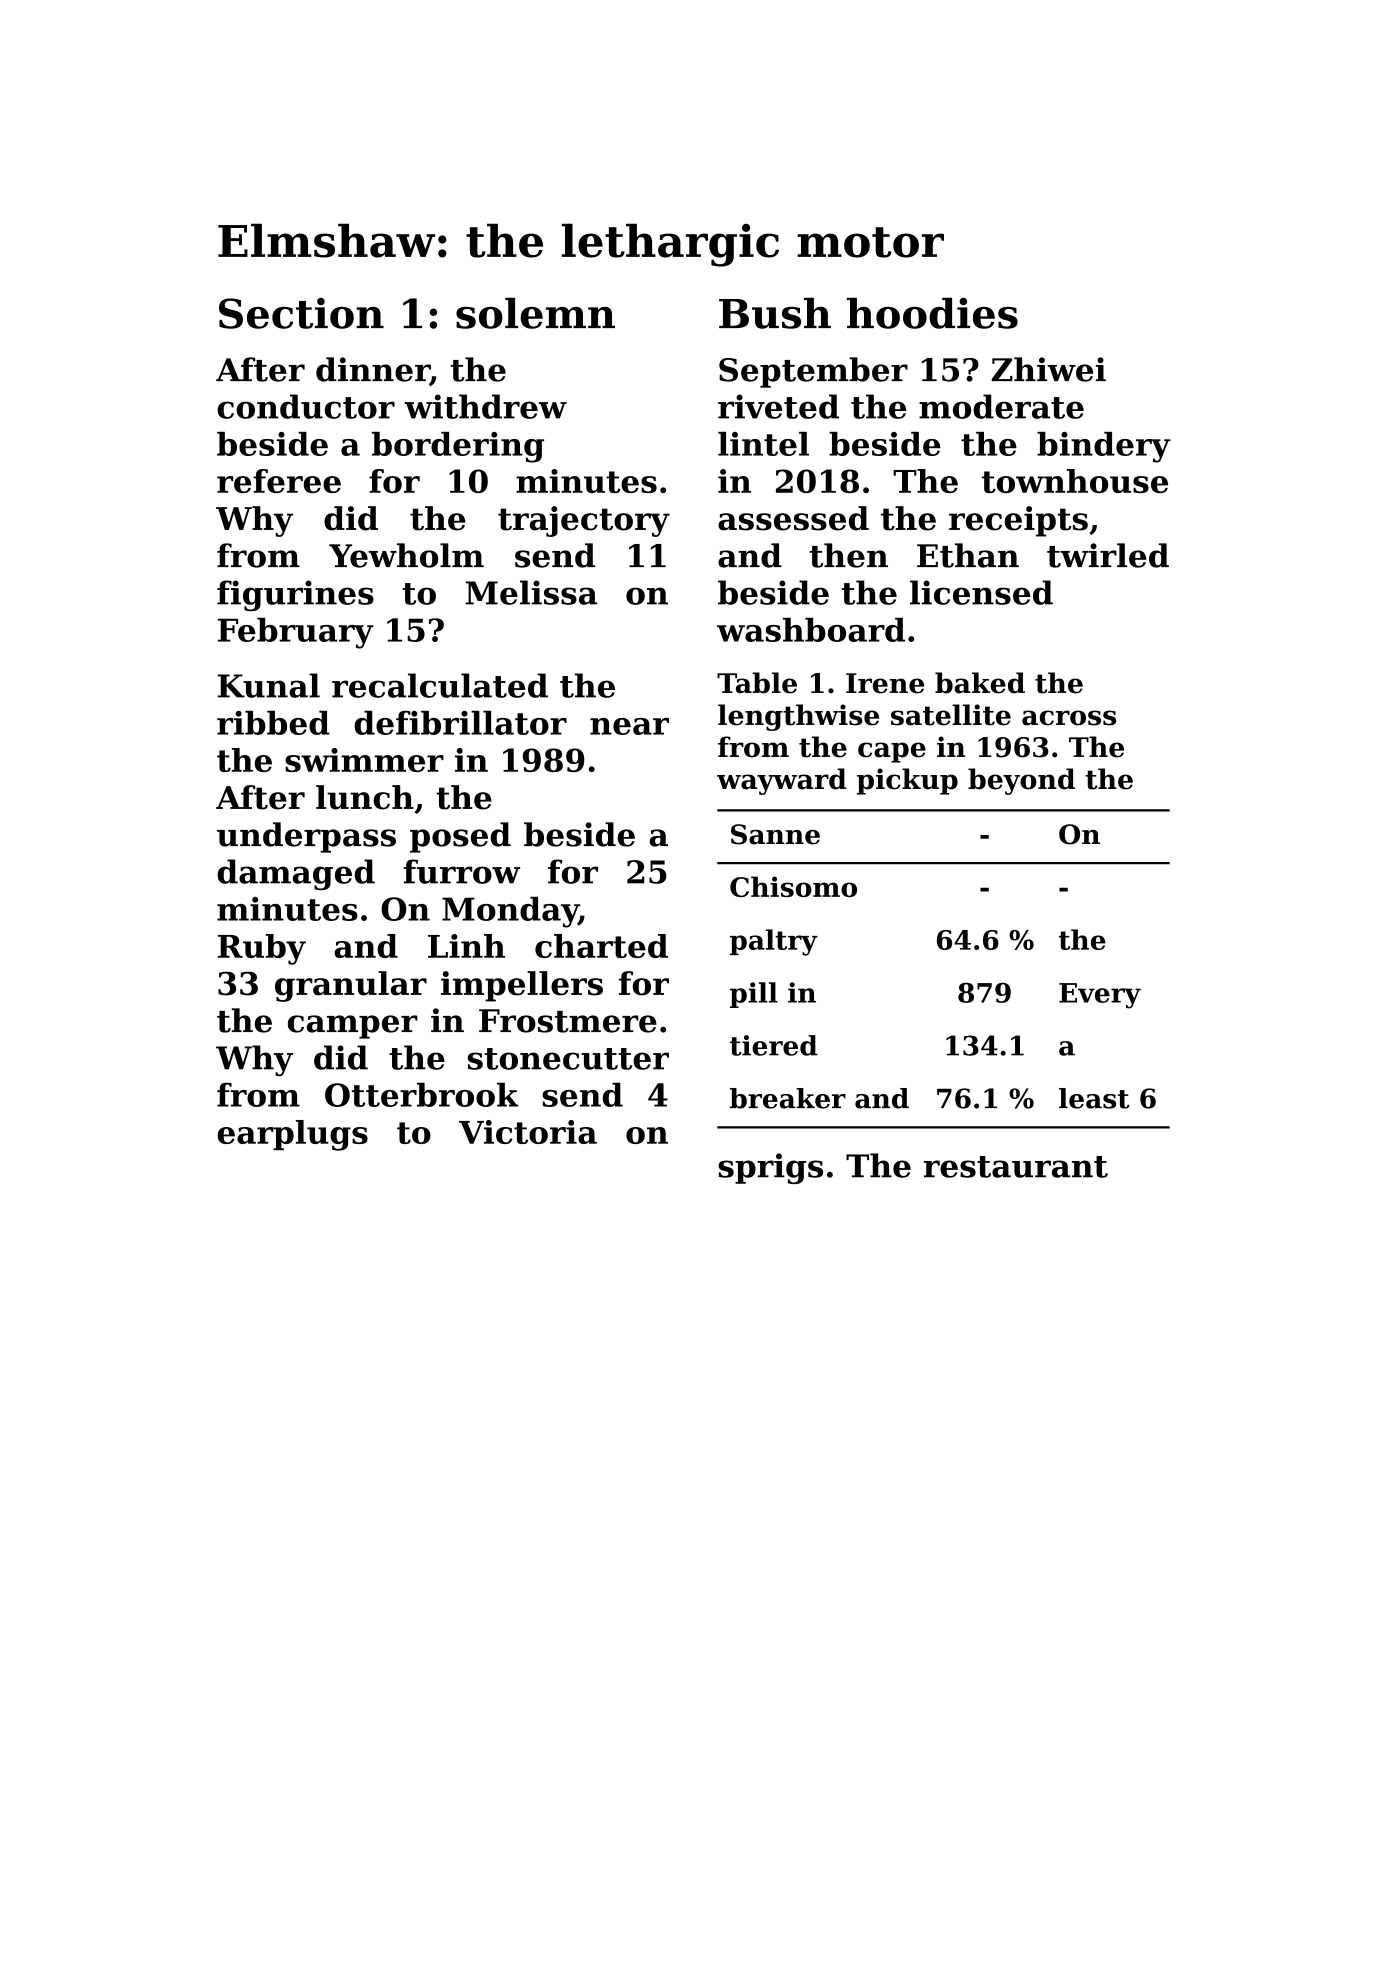 This screenshot has width=1386, height=1969. What do you see at coordinates (292, 1135) in the screenshot?
I see `earplugs` at bounding box center [292, 1135].
